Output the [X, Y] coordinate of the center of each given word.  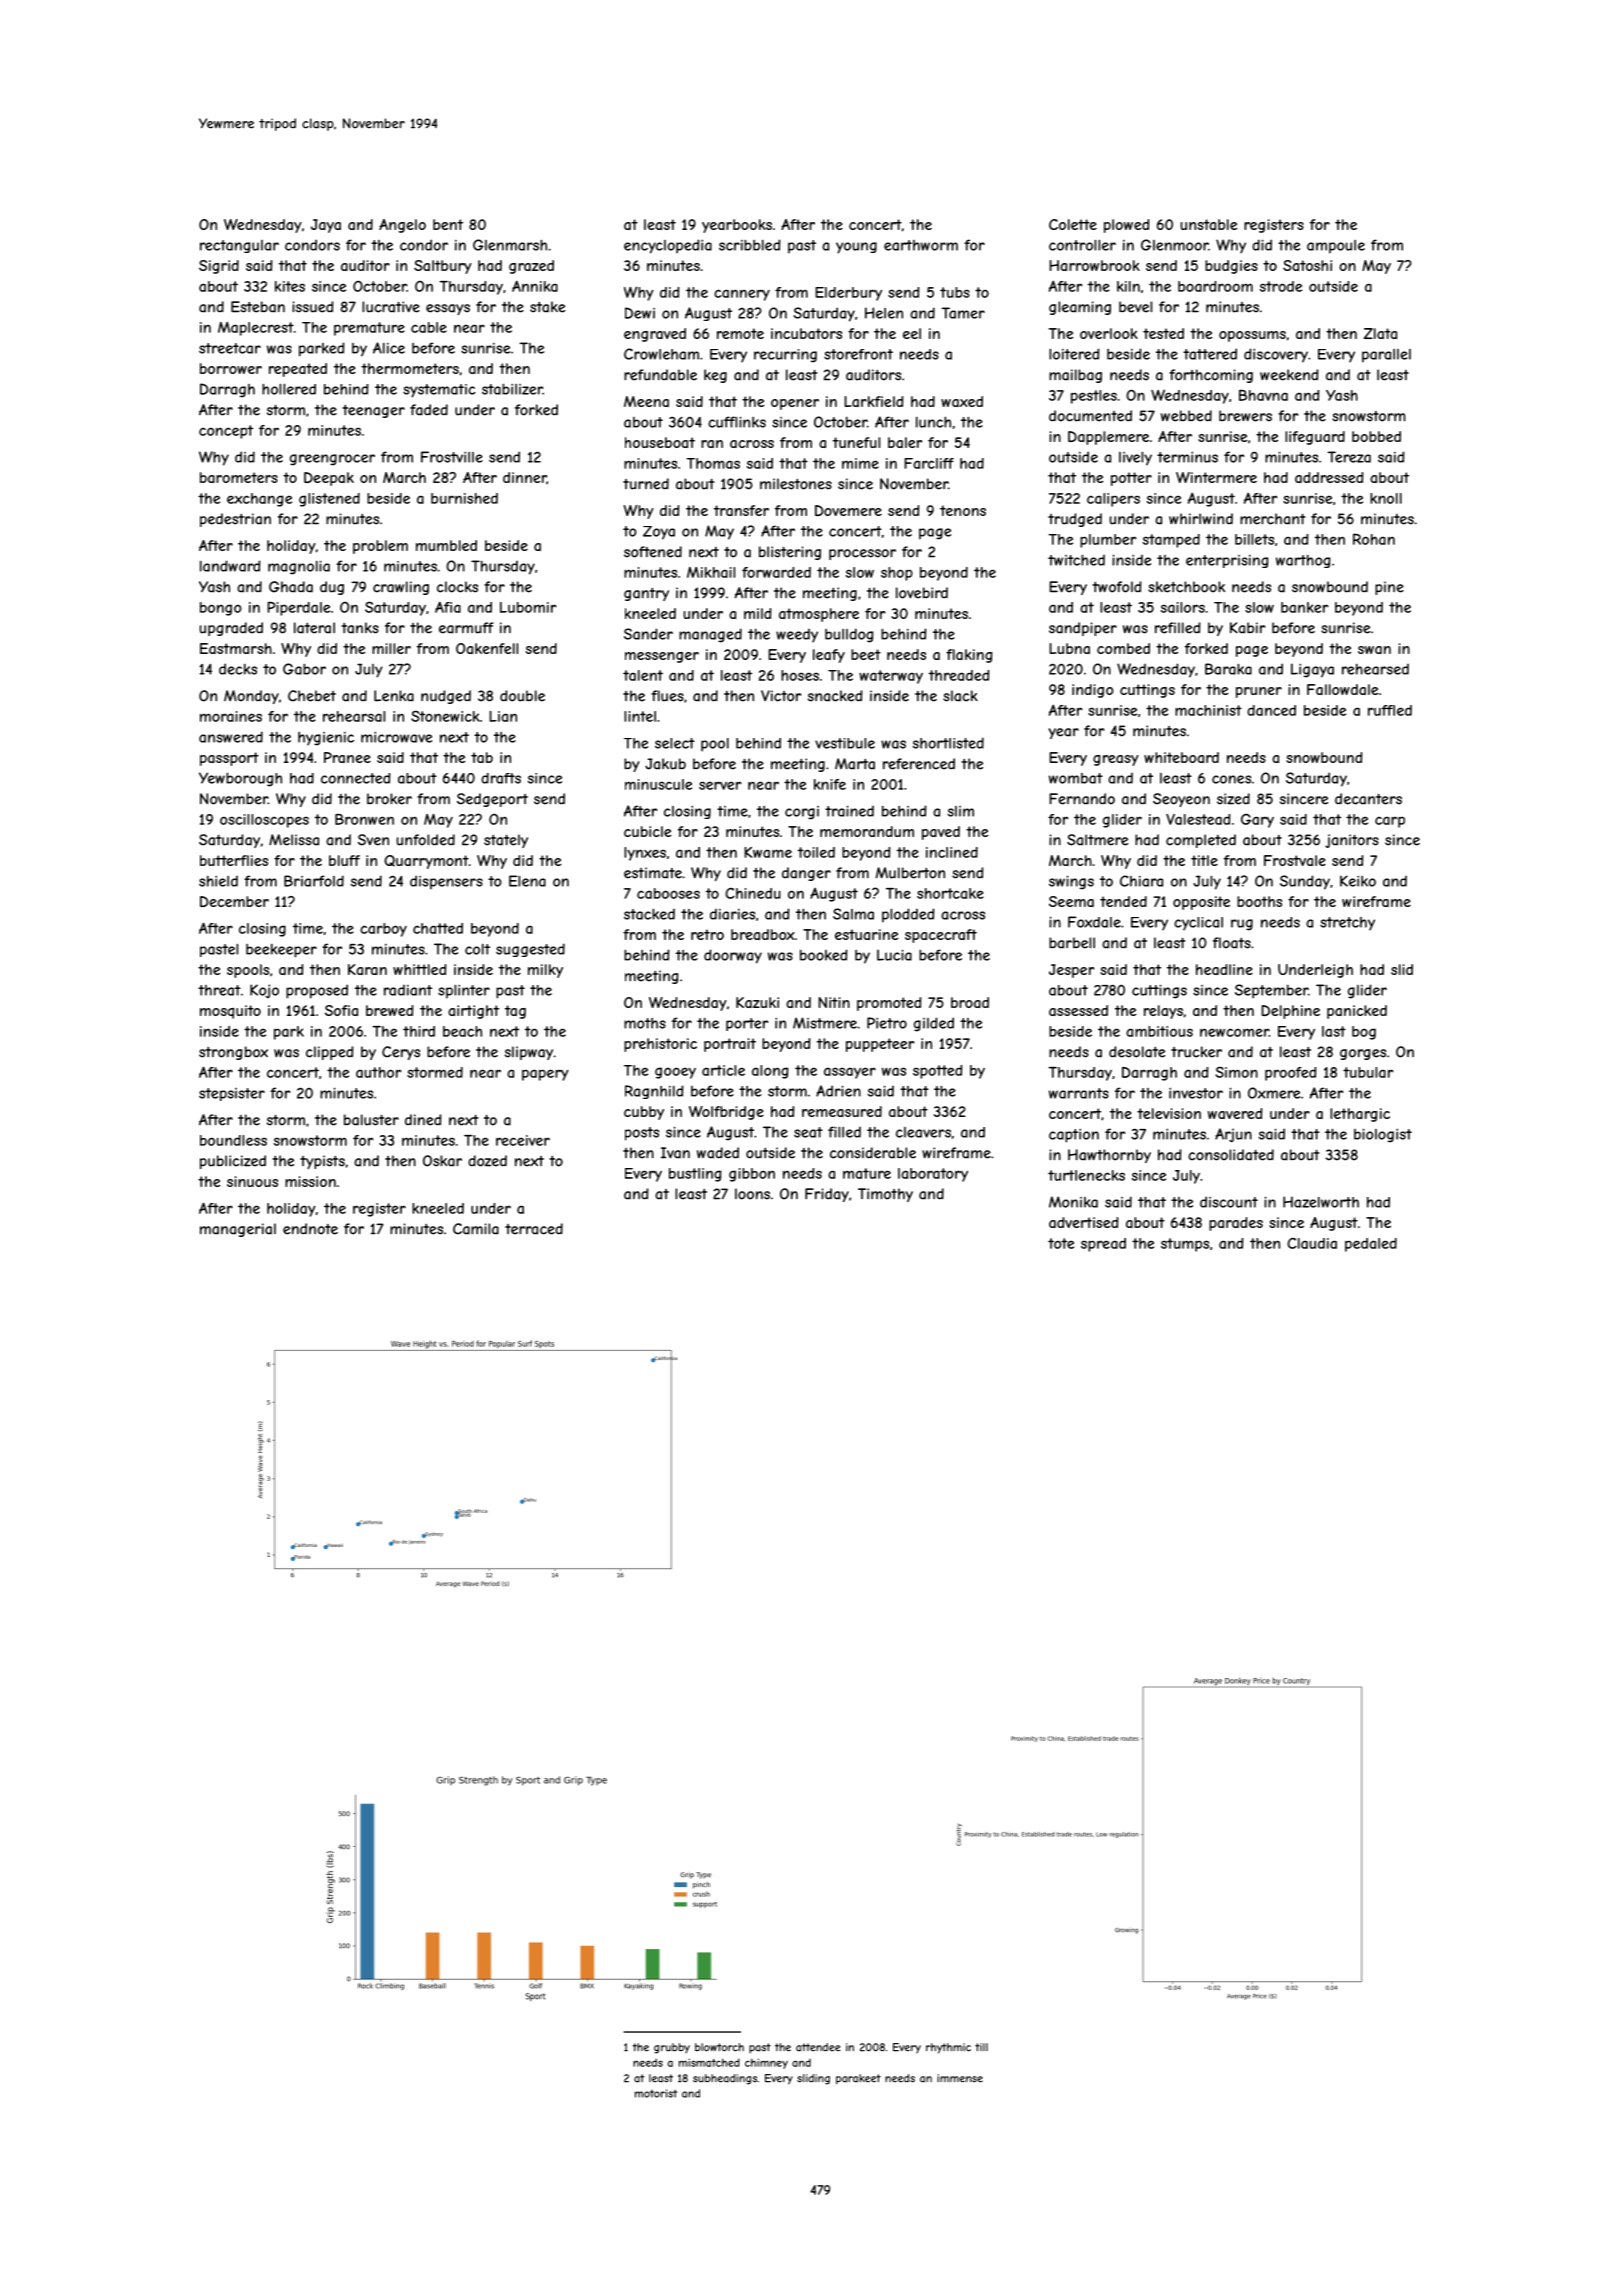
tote [1061, 1243]
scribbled [750, 245]
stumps [1185, 1245]
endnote [310, 1229]
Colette [1073, 224]
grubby [672, 2048]
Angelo [402, 226]
